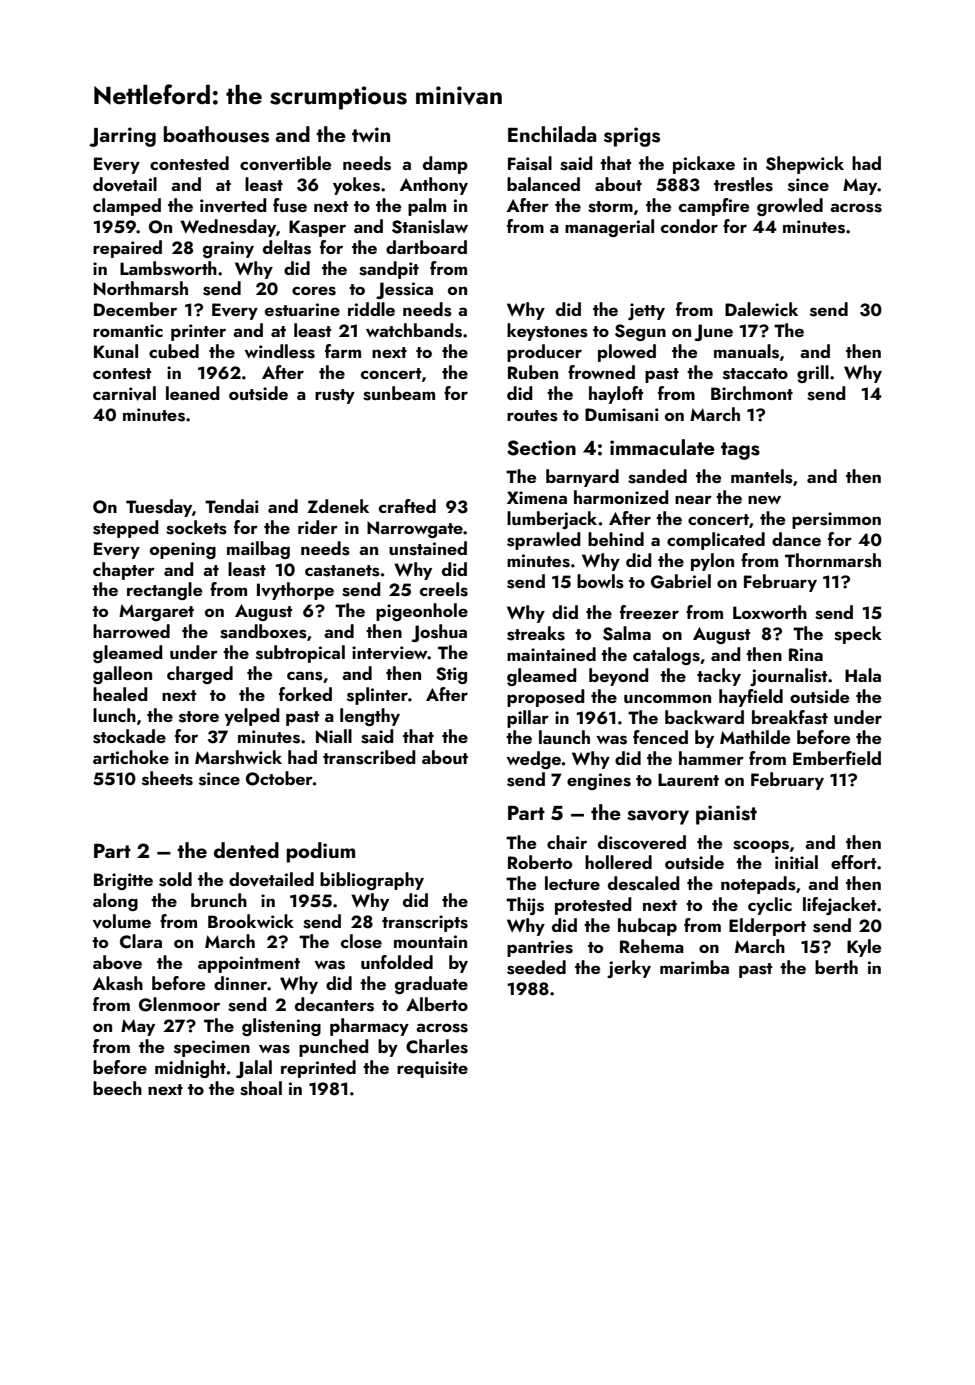 This screenshot has width=975, height=1385. I want to click on Jarring, so click(122, 137).
